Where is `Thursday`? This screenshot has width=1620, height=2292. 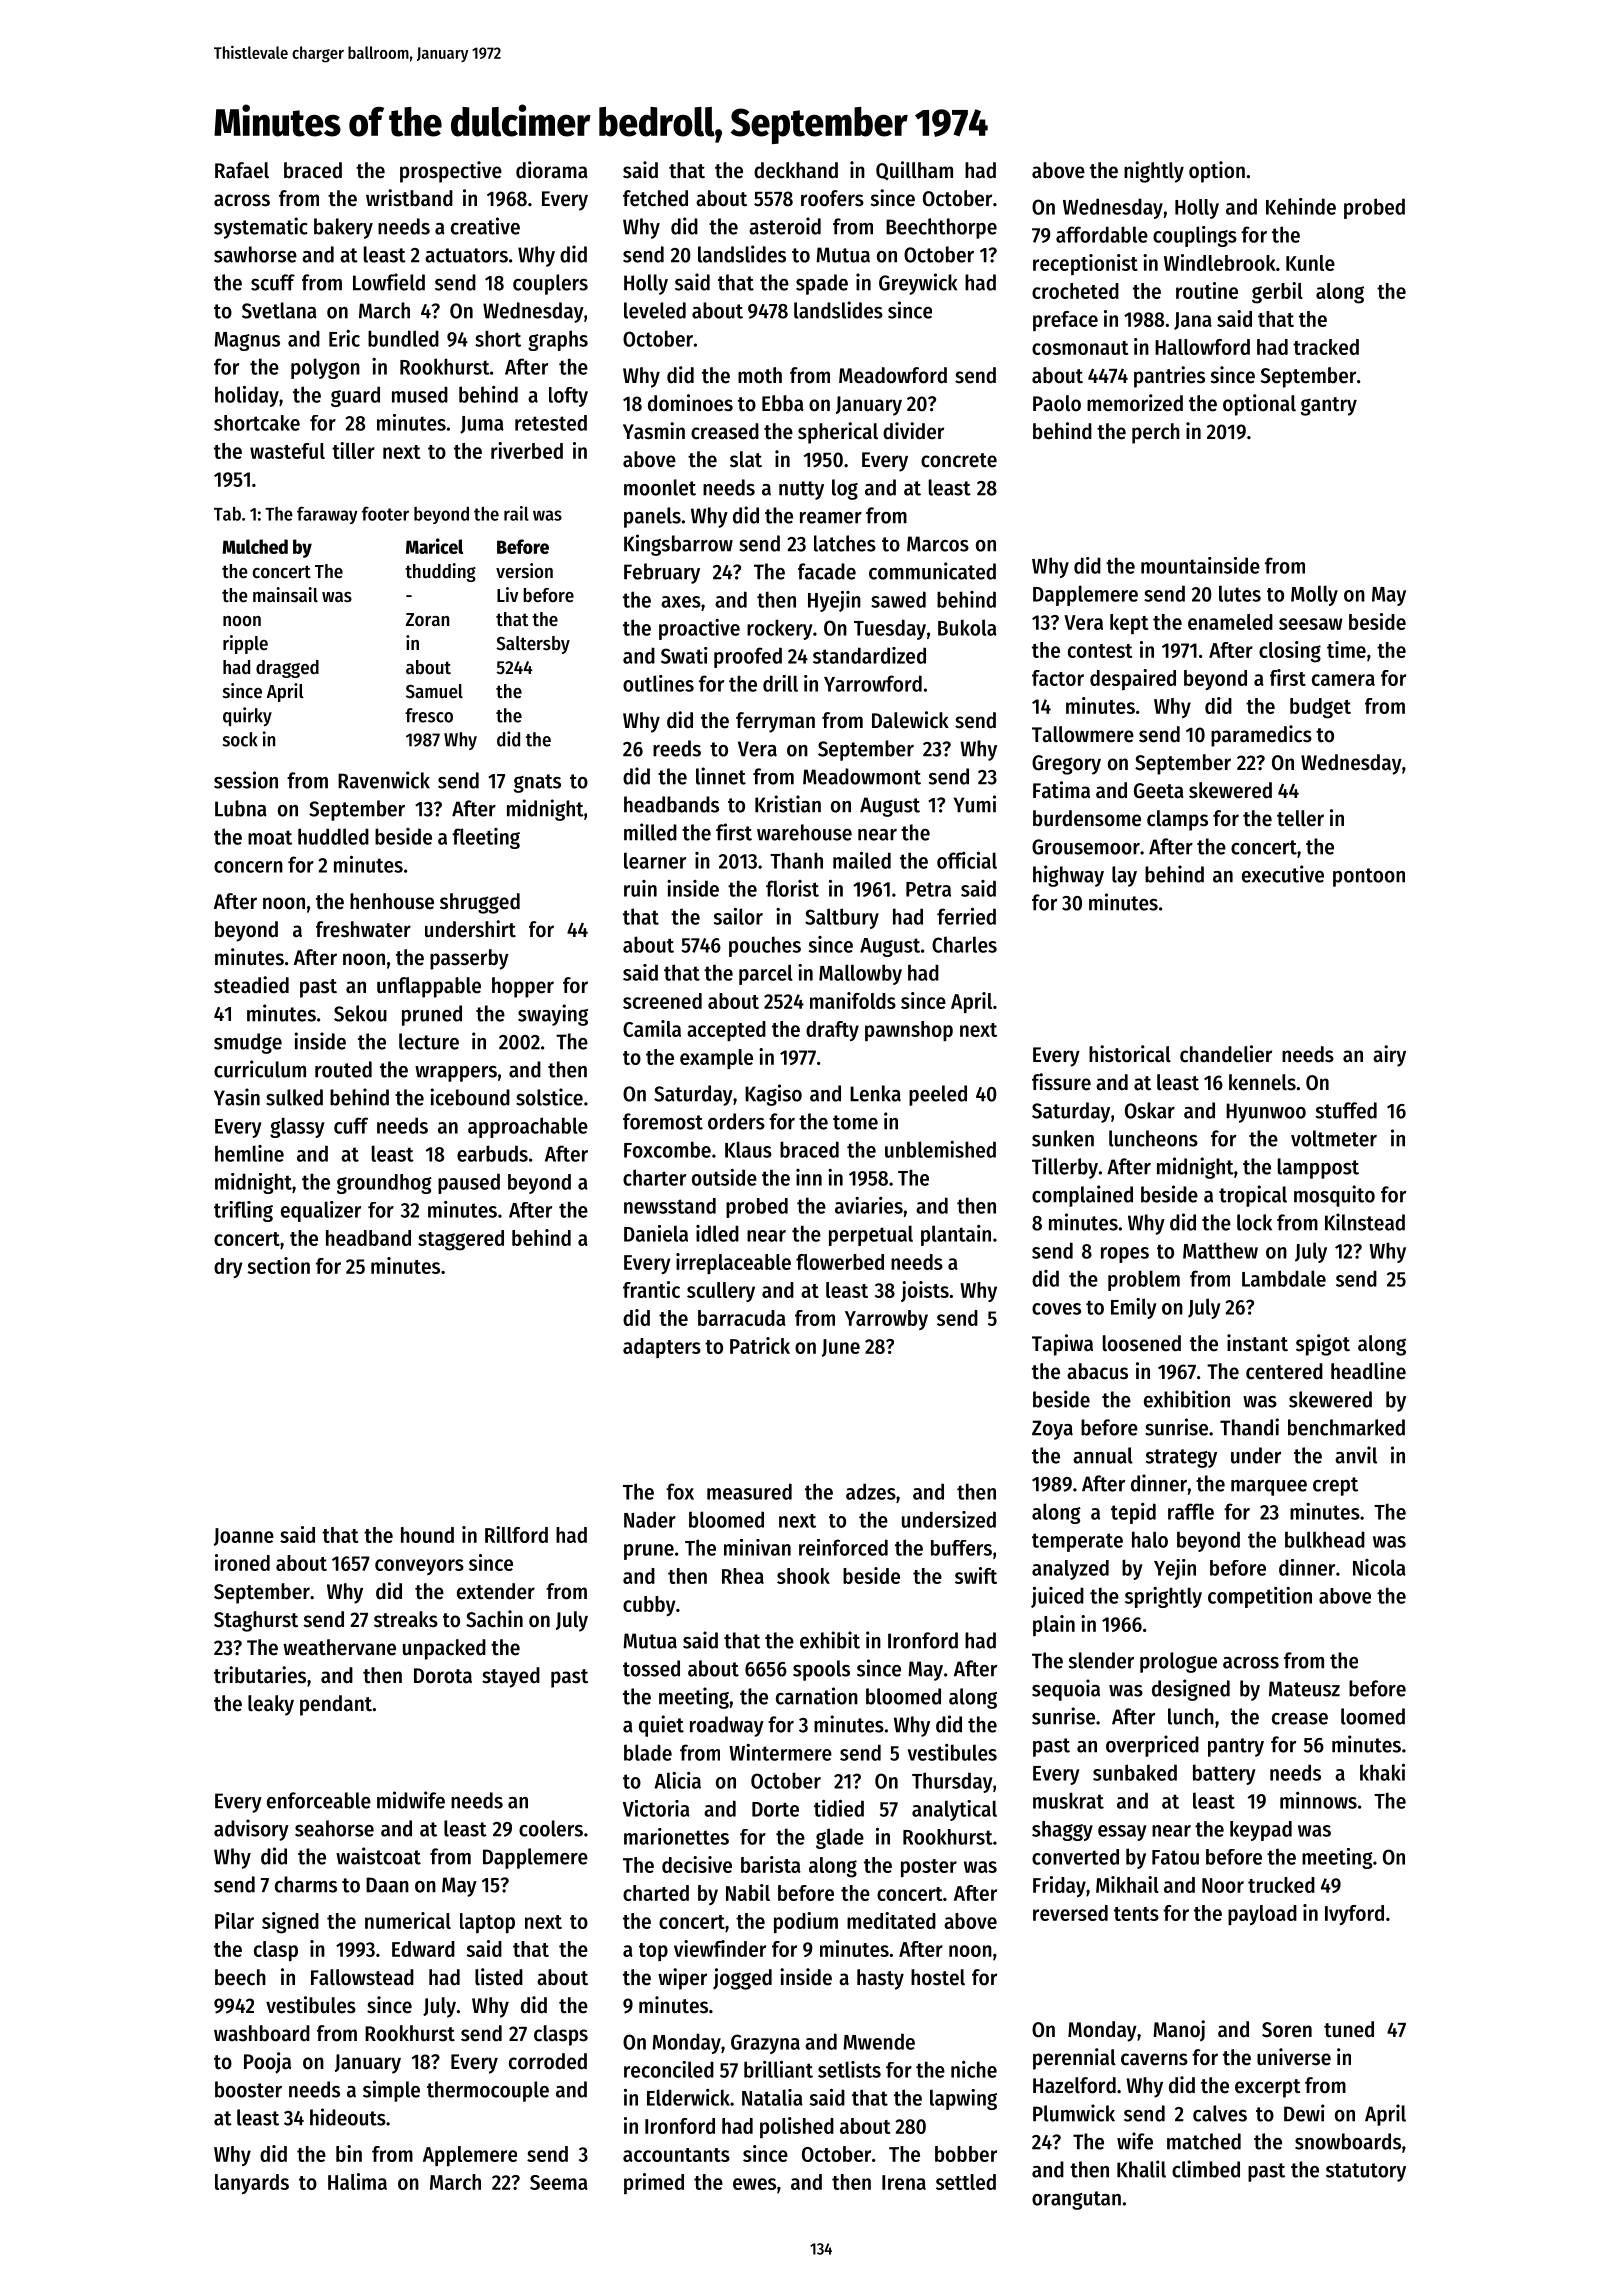 Thursday is located at coordinates (952, 1782).
